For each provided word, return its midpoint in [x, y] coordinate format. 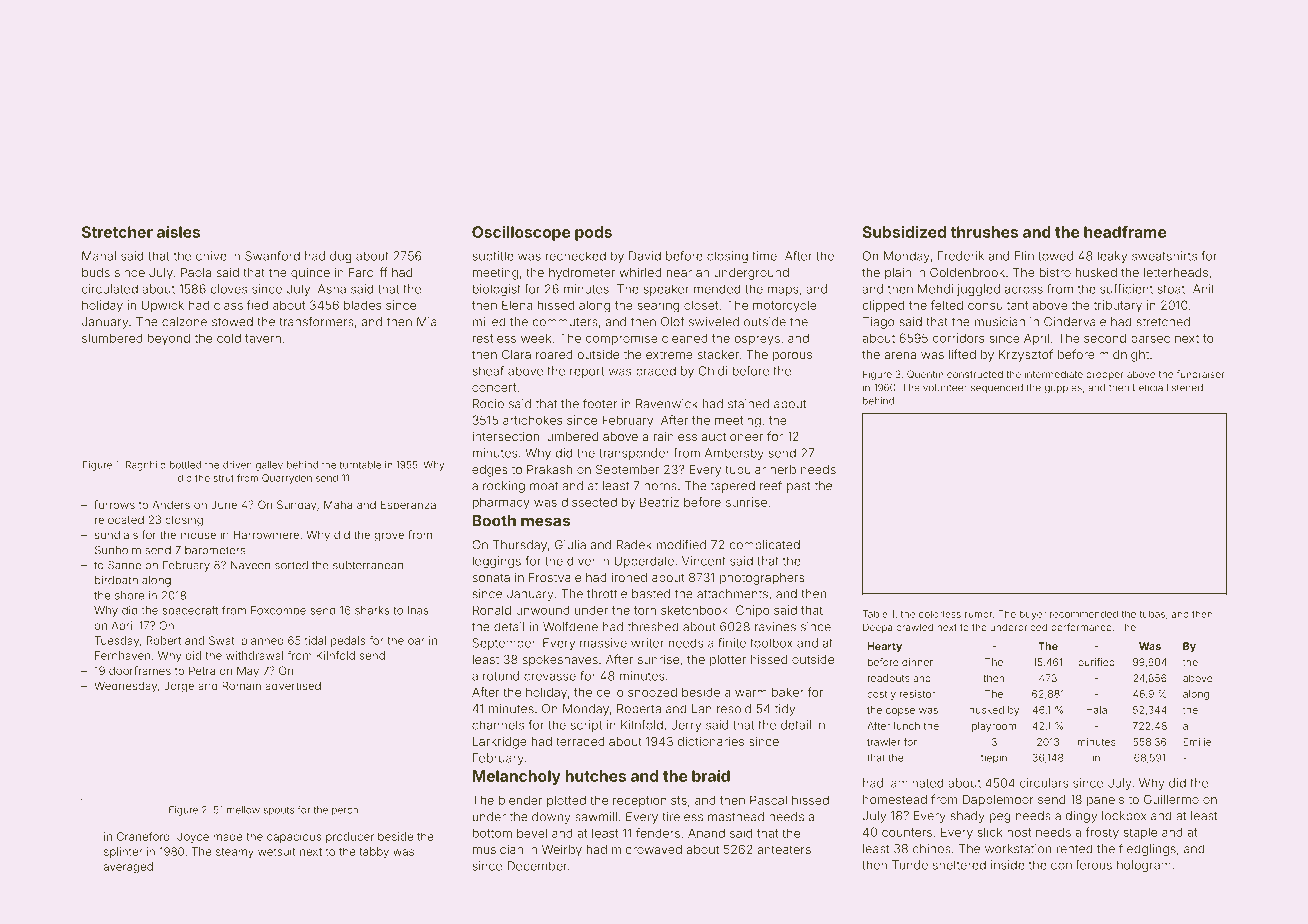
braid [711, 776]
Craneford [143, 836]
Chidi [713, 371]
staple [1140, 833]
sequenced [997, 388]
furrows [114, 504]
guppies [1063, 389]
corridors [959, 338]
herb [783, 469]
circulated [110, 289]
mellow [243, 810]
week [536, 338]
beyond [169, 339]
